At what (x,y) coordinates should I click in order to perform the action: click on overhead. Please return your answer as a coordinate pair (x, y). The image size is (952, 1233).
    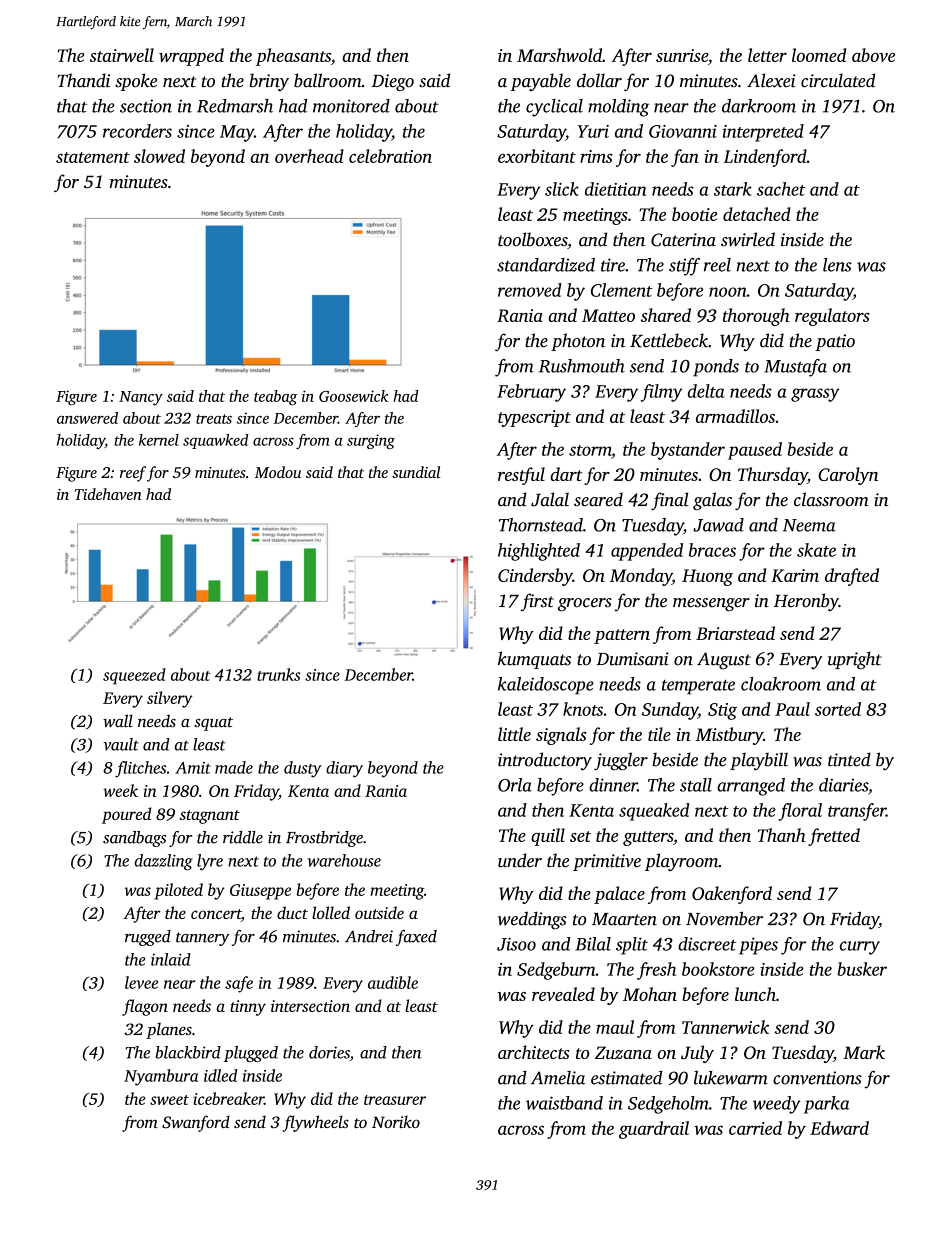
    Looking at the image, I should click on (309, 156).
